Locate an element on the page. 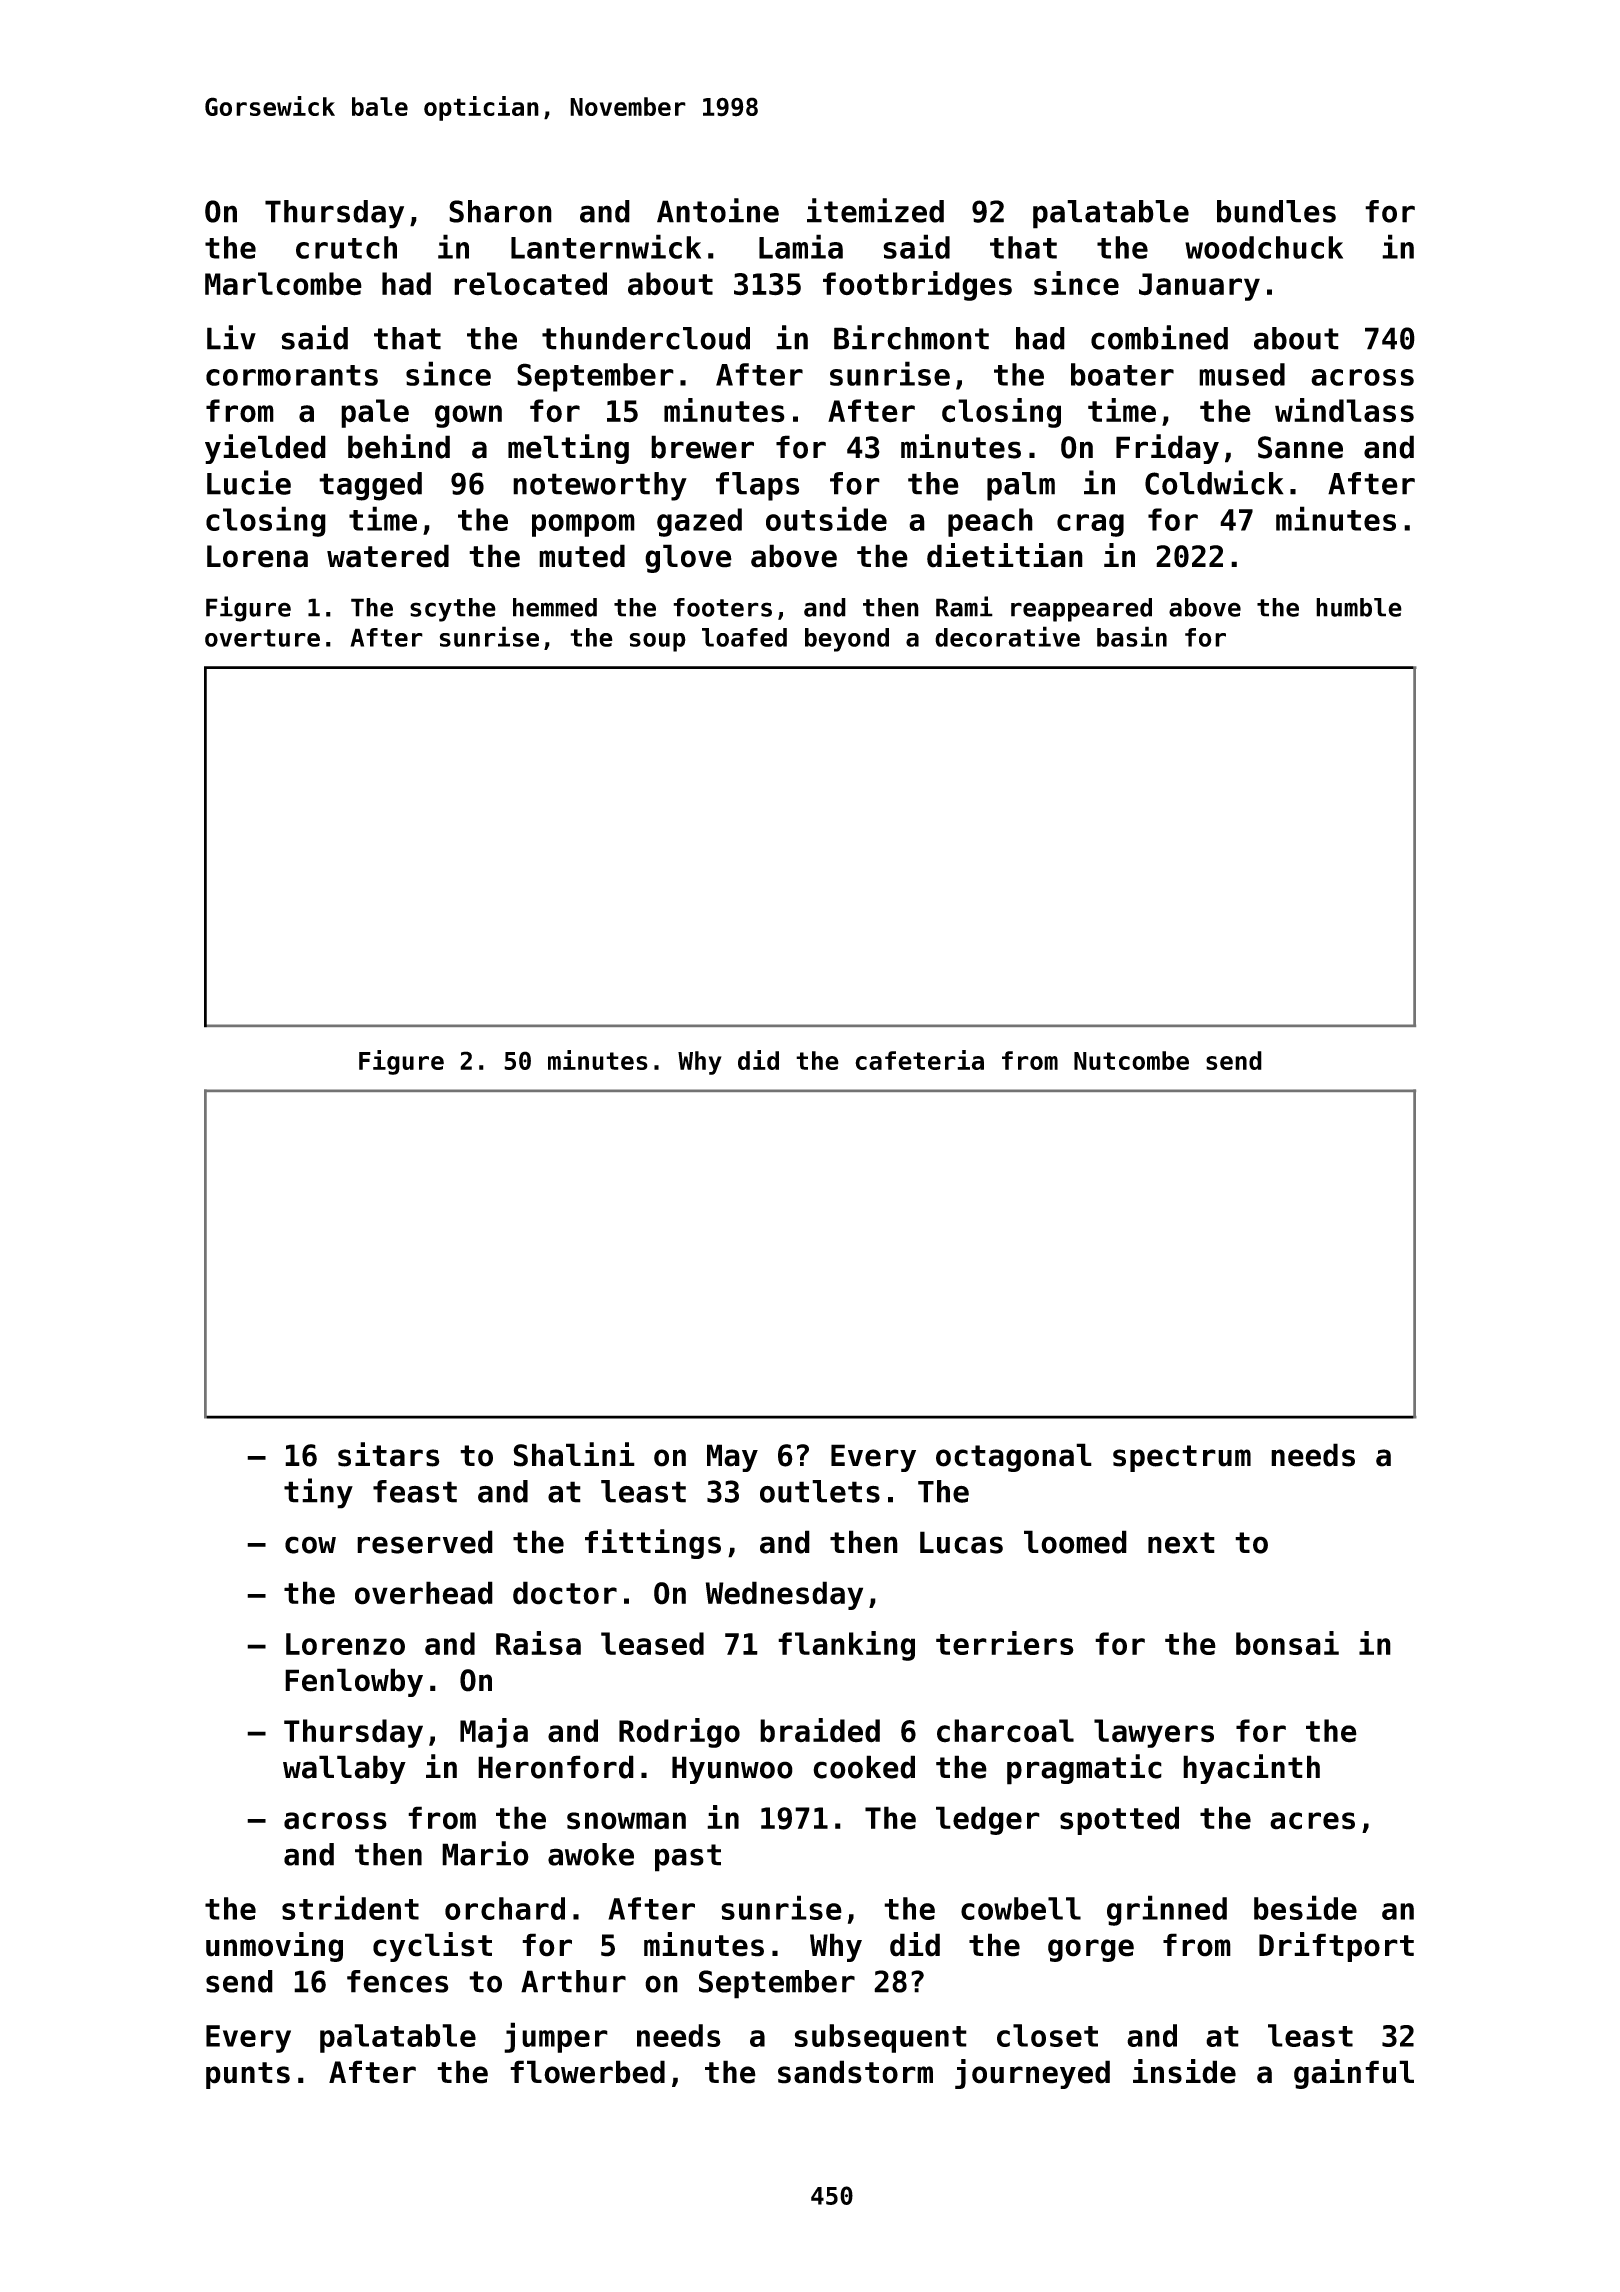 The height and width of the page is (2292, 1620). Lanternwick is located at coordinates (606, 246).
